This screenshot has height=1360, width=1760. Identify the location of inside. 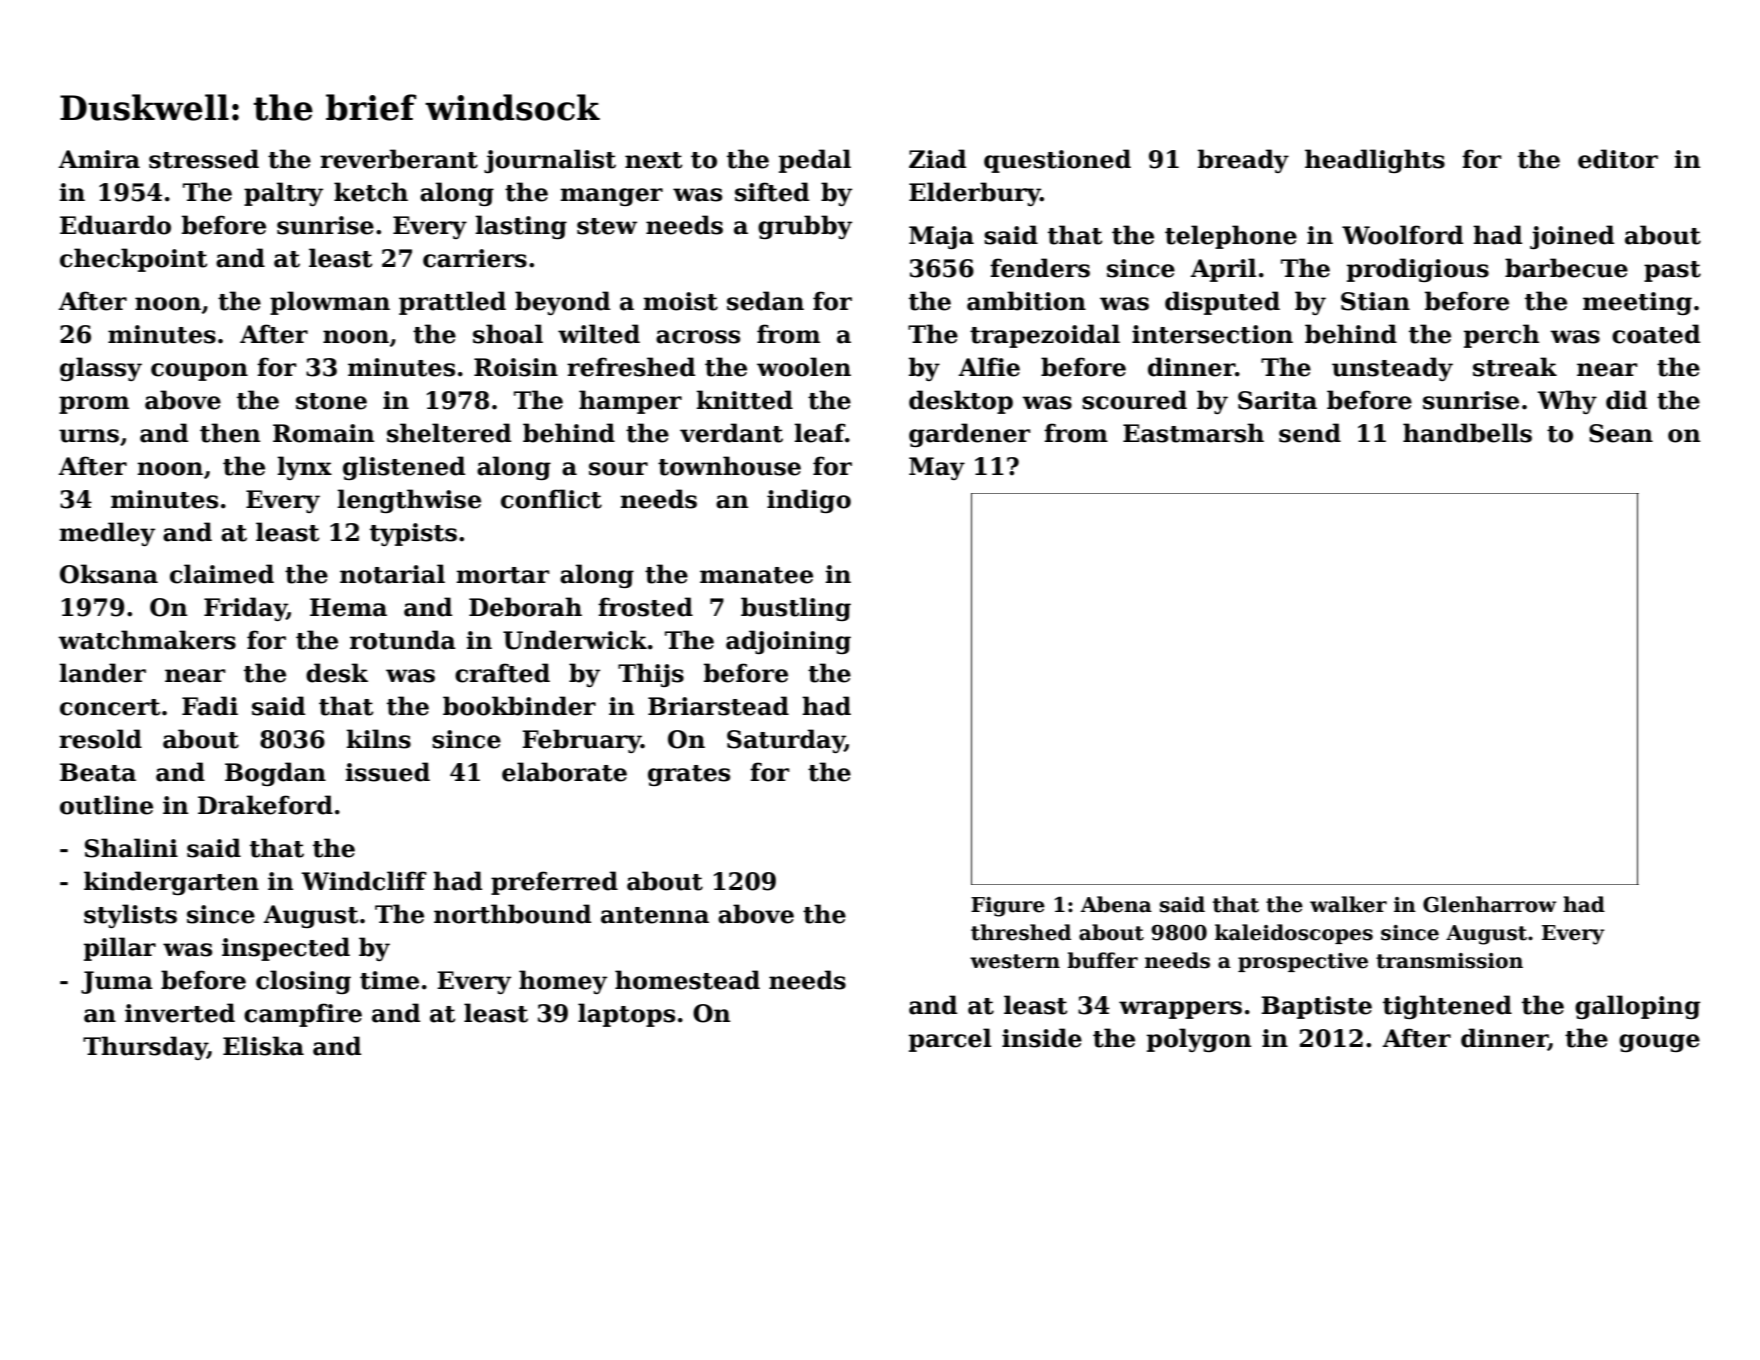
(1042, 1038).
